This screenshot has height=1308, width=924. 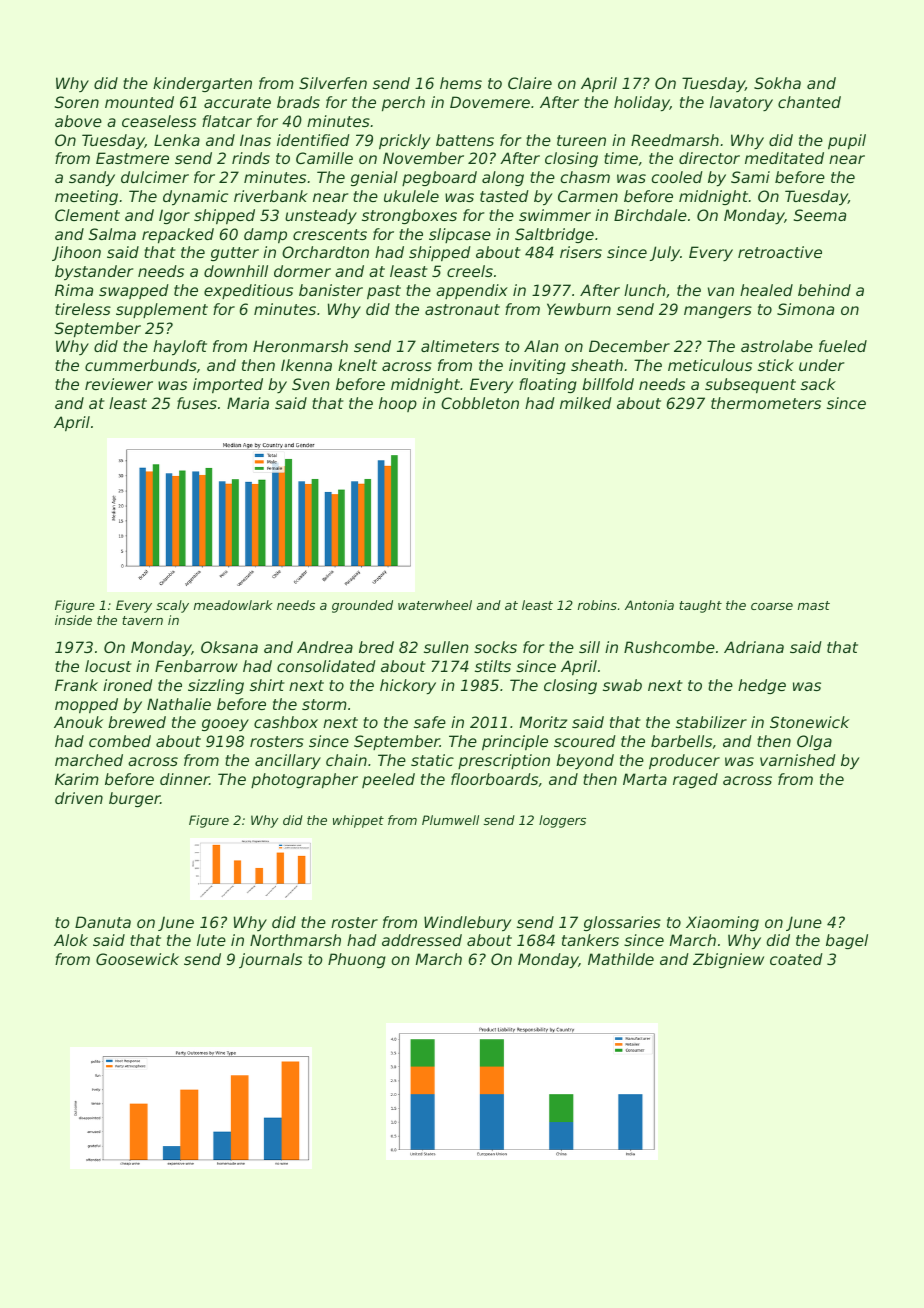 I want to click on Cobbleton, so click(x=480, y=403).
